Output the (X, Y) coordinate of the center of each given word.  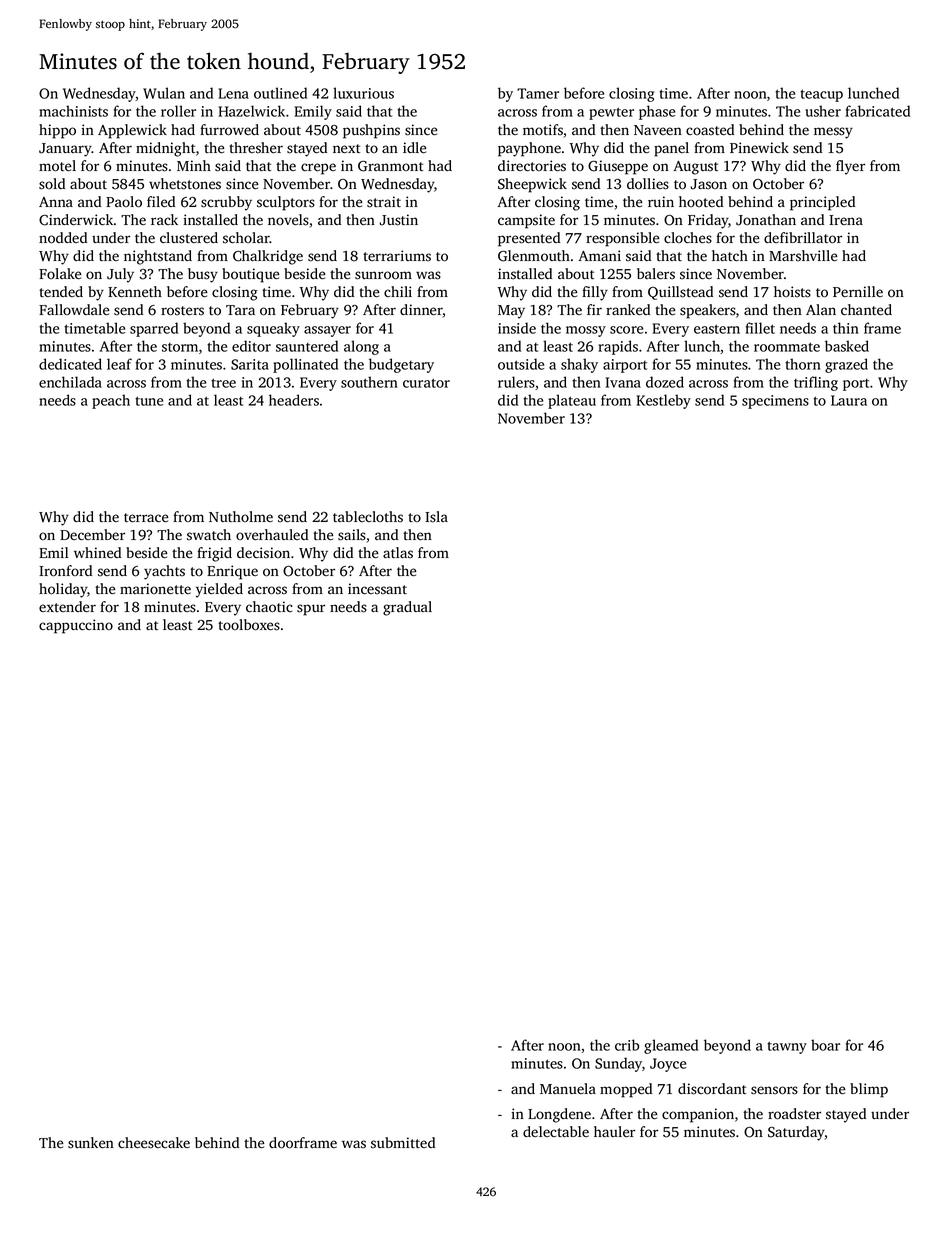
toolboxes (249, 625)
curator (426, 383)
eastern (717, 329)
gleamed (671, 1046)
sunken (91, 1143)
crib (627, 1045)
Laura (849, 400)
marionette (155, 588)
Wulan (164, 93)
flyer (850, 167)
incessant (377, 589)
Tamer (538, 93)
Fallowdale (74, 309)
